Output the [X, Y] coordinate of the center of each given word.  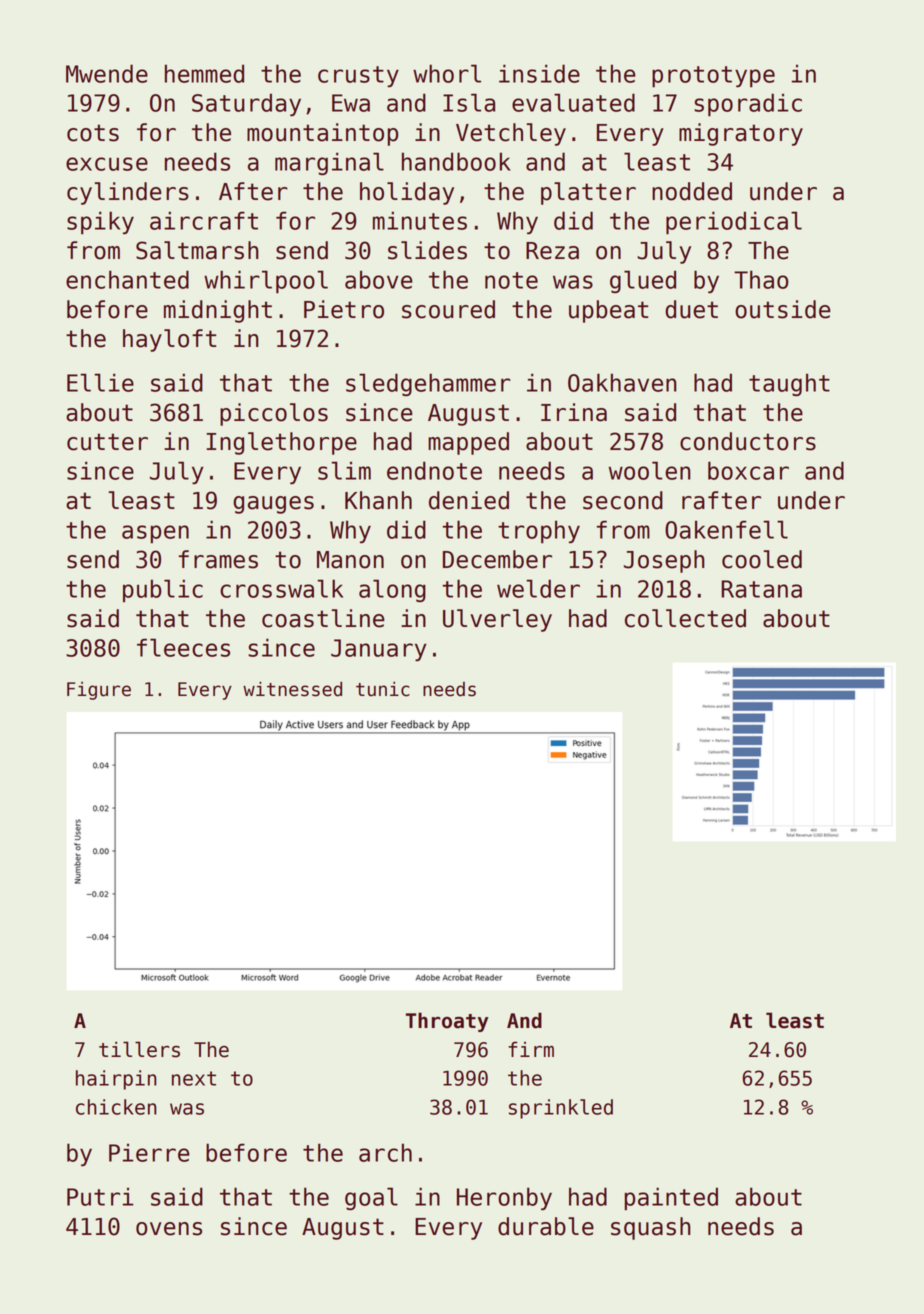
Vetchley [511, 134]
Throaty [447, 1022]
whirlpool [266, 282]
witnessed [292, 689]
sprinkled [561, 1109]
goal [371, 1198]
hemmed [204, 73]
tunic [383, 689]
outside [783, 309]
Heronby [504, 1199]
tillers [139, 1049]
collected [685, 618]
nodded [692, 191]
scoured [448, 309]
